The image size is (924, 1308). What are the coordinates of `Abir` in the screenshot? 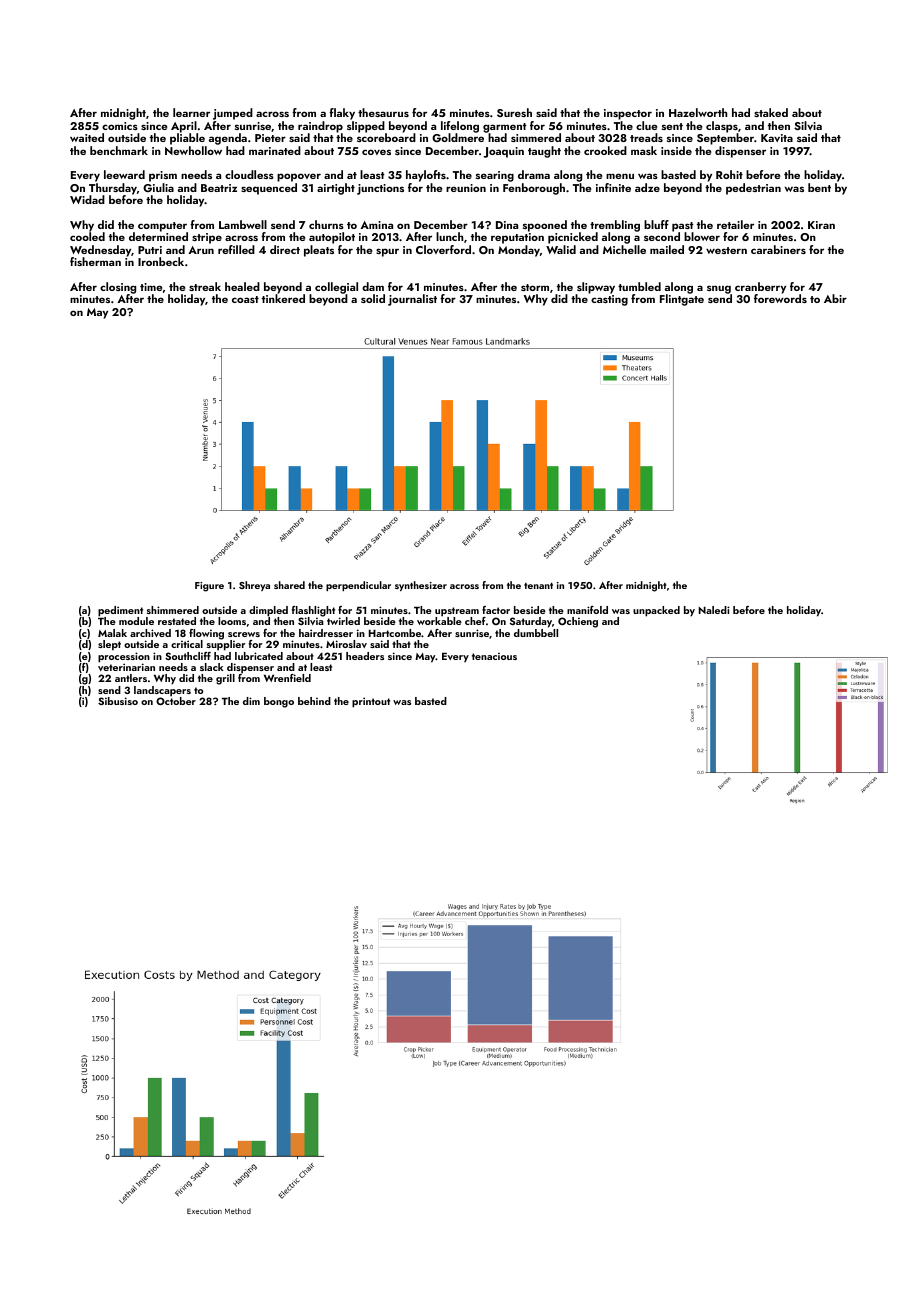 It's located at (835, 298).
